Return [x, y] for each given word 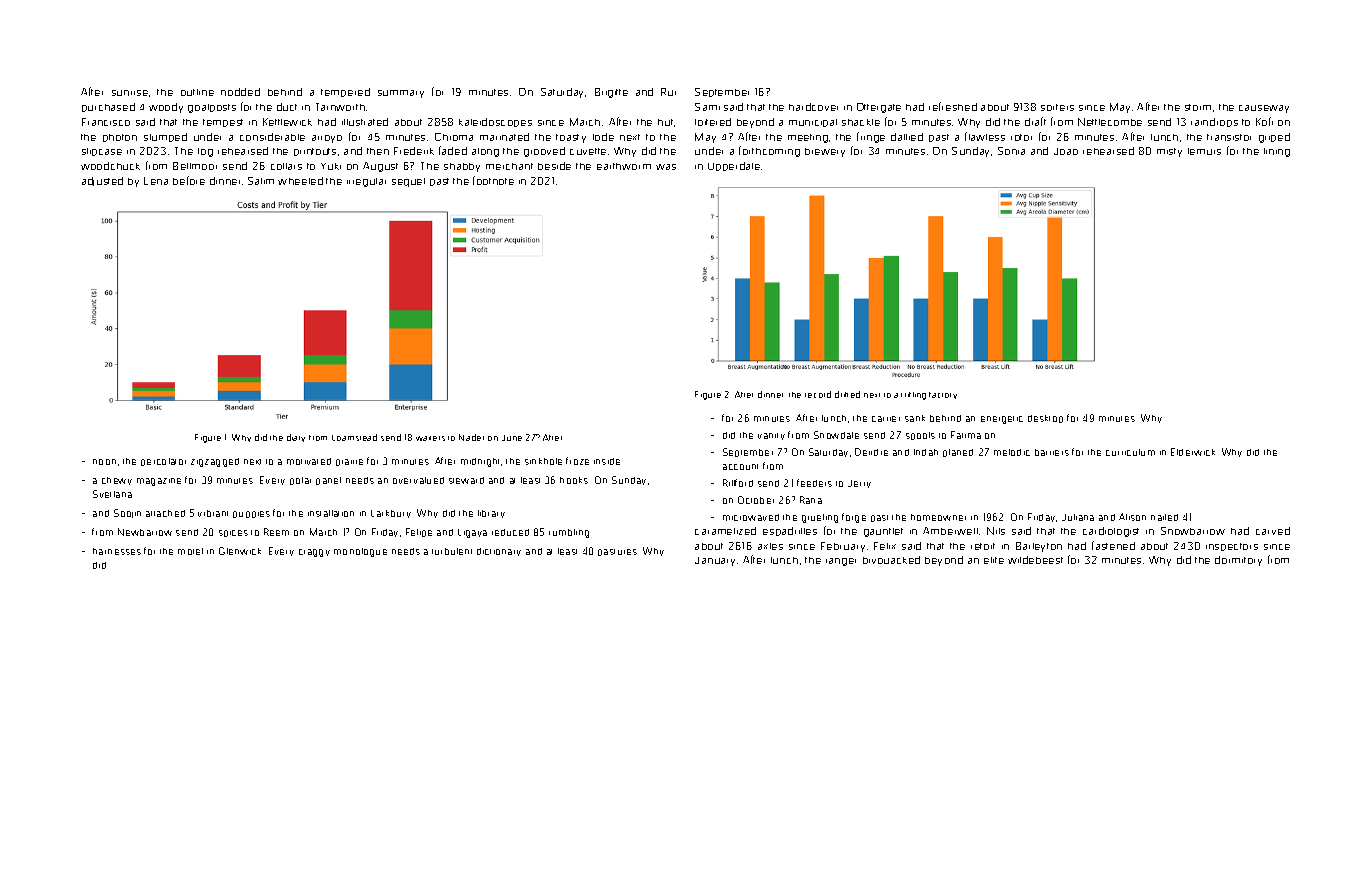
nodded [240, 92]
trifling [913, 396]
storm [1198, 107]
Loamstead [354, 437]
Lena [156, 181]
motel [190, 551]
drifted [847, 394]
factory [943, 395]
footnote [493, 180]
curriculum [1130, 452]
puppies [251, 514]
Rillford [738, 483]
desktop [1045, 419]
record [818, 394]
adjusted [102, 181]
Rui [668, 92]
